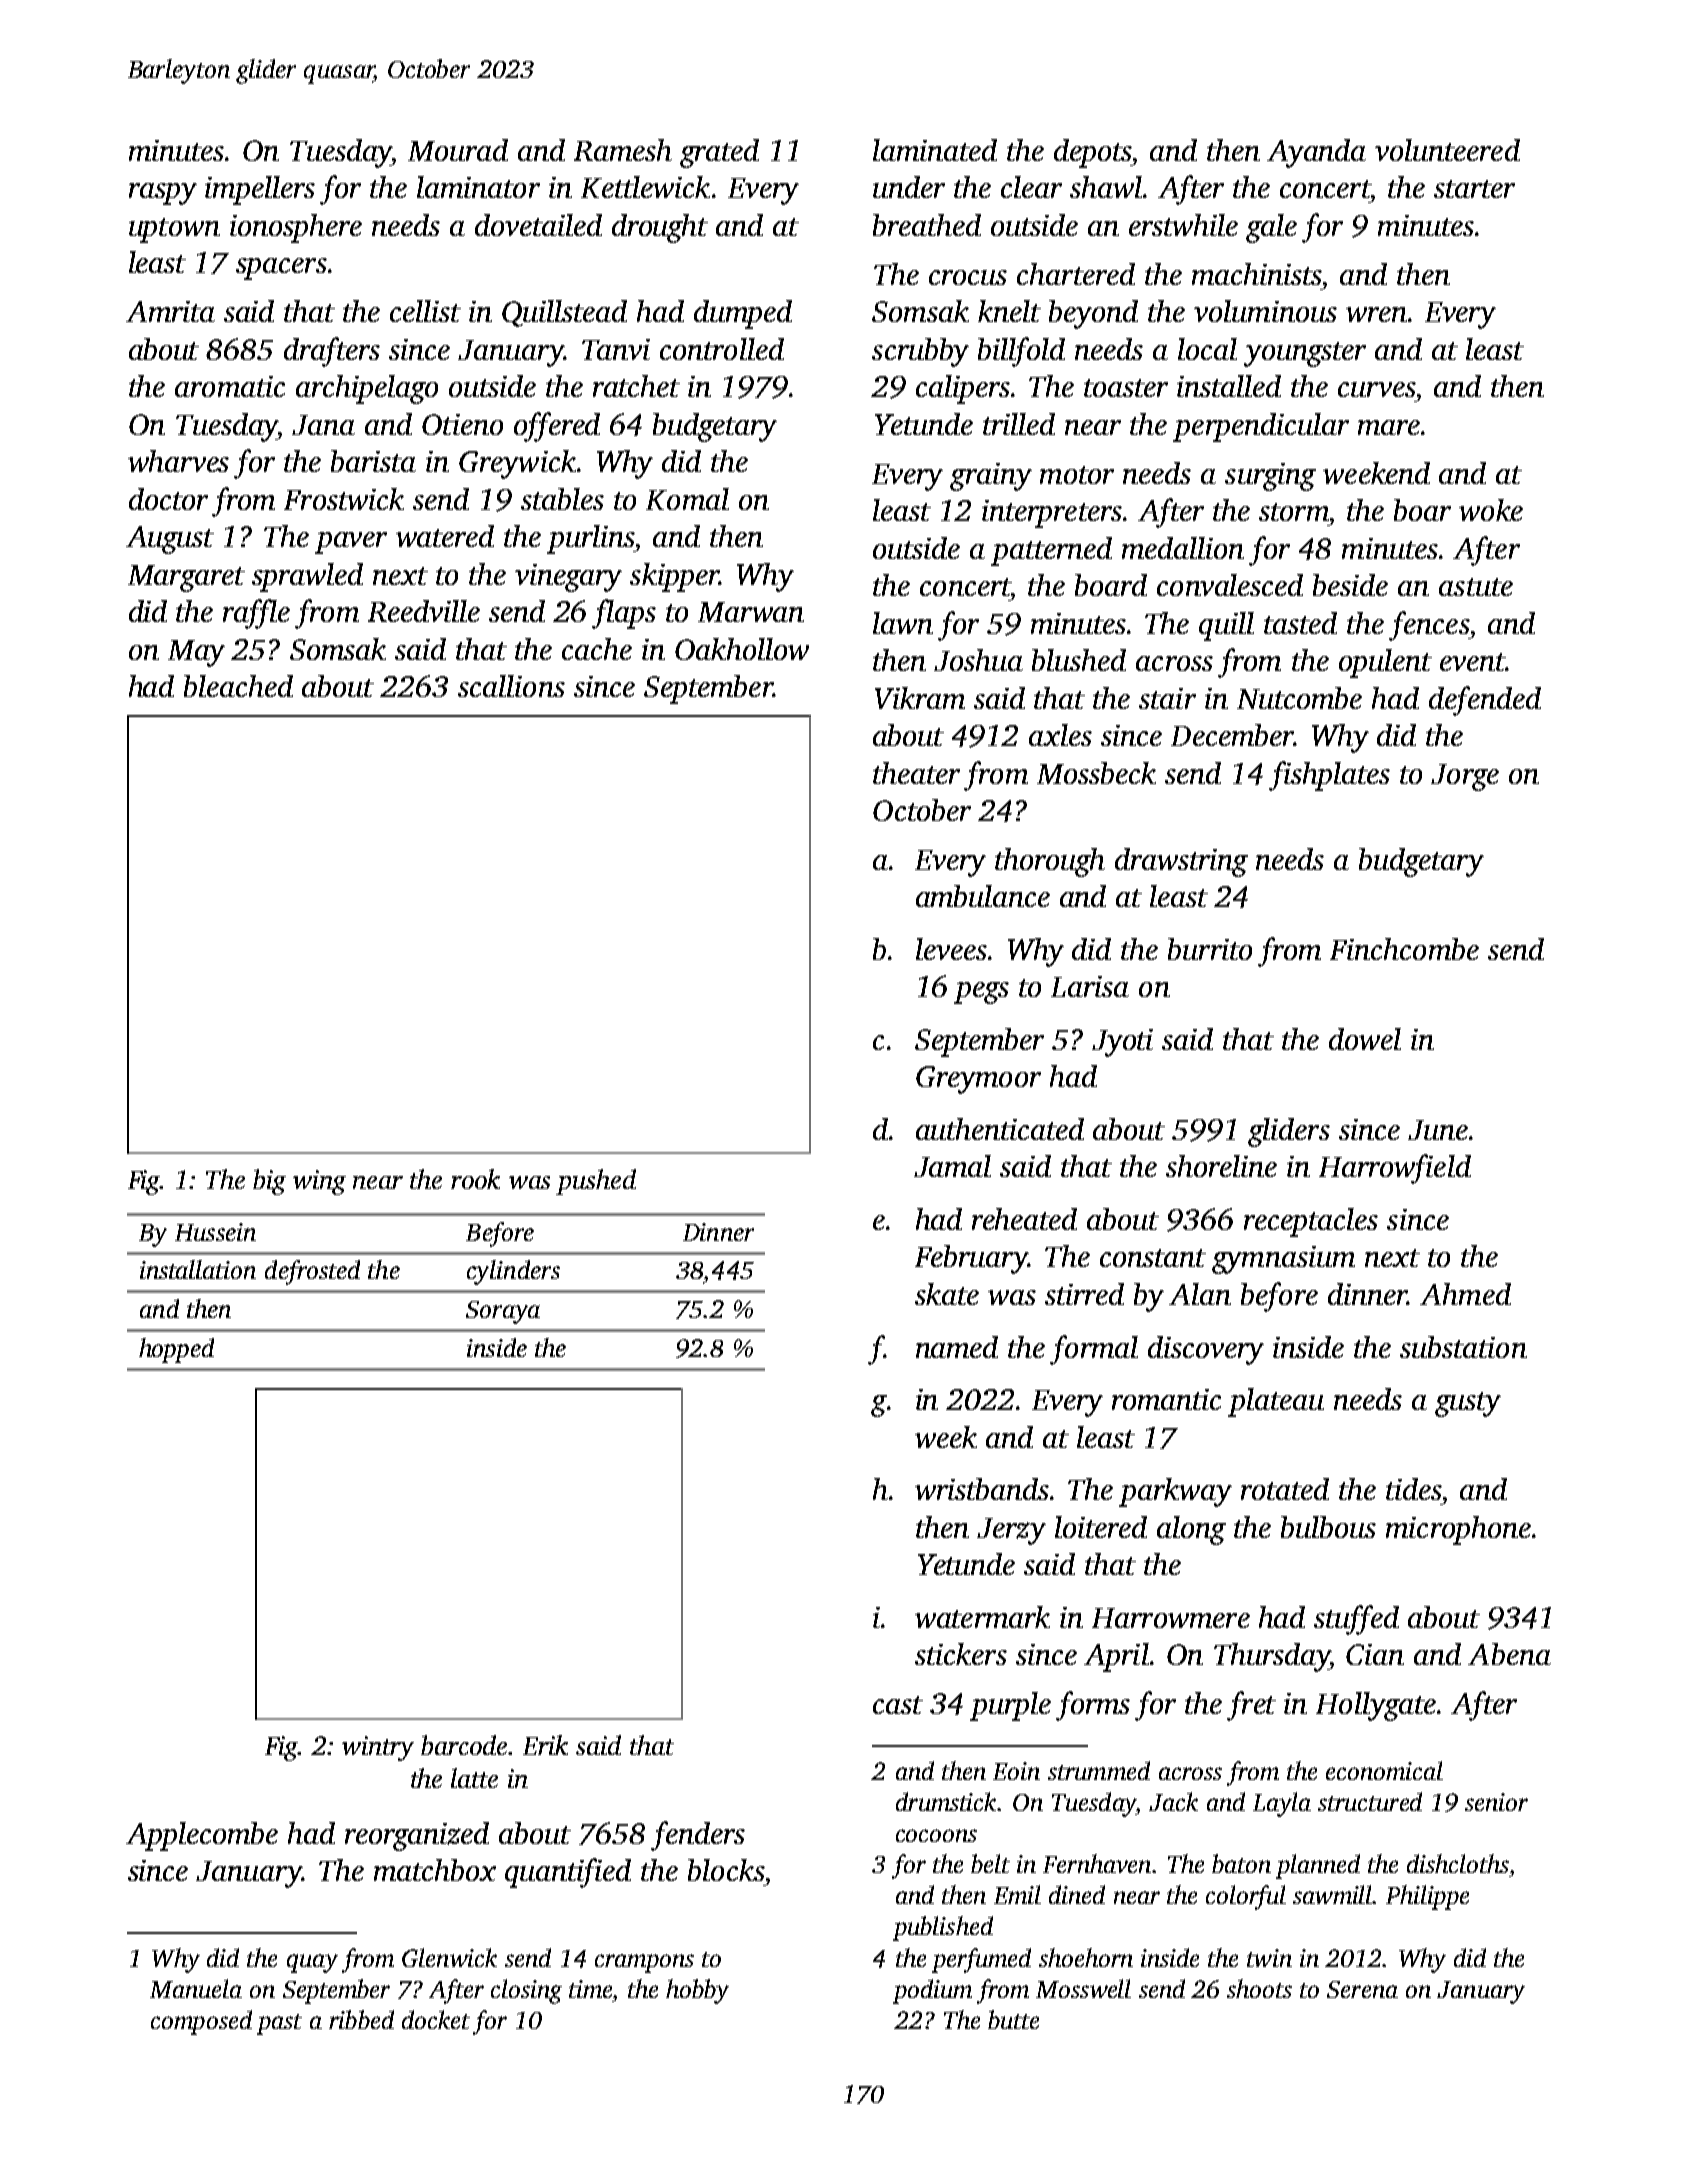 The width and height of the screenshot is (1683, 2178). I want to click on machinists, so click(1256, 274).
